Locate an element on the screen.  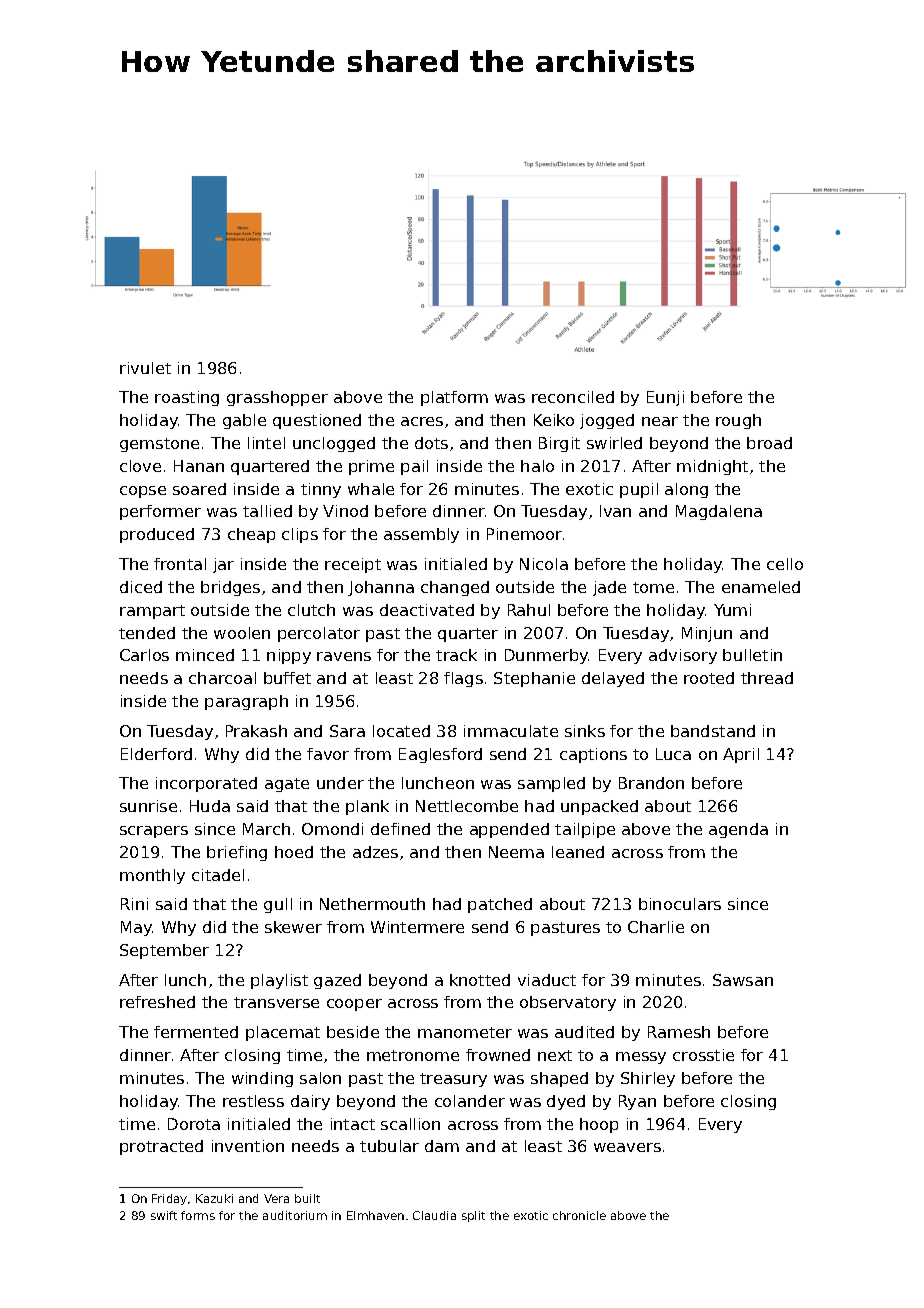
Nicola is located at coordinates (544, 564).
